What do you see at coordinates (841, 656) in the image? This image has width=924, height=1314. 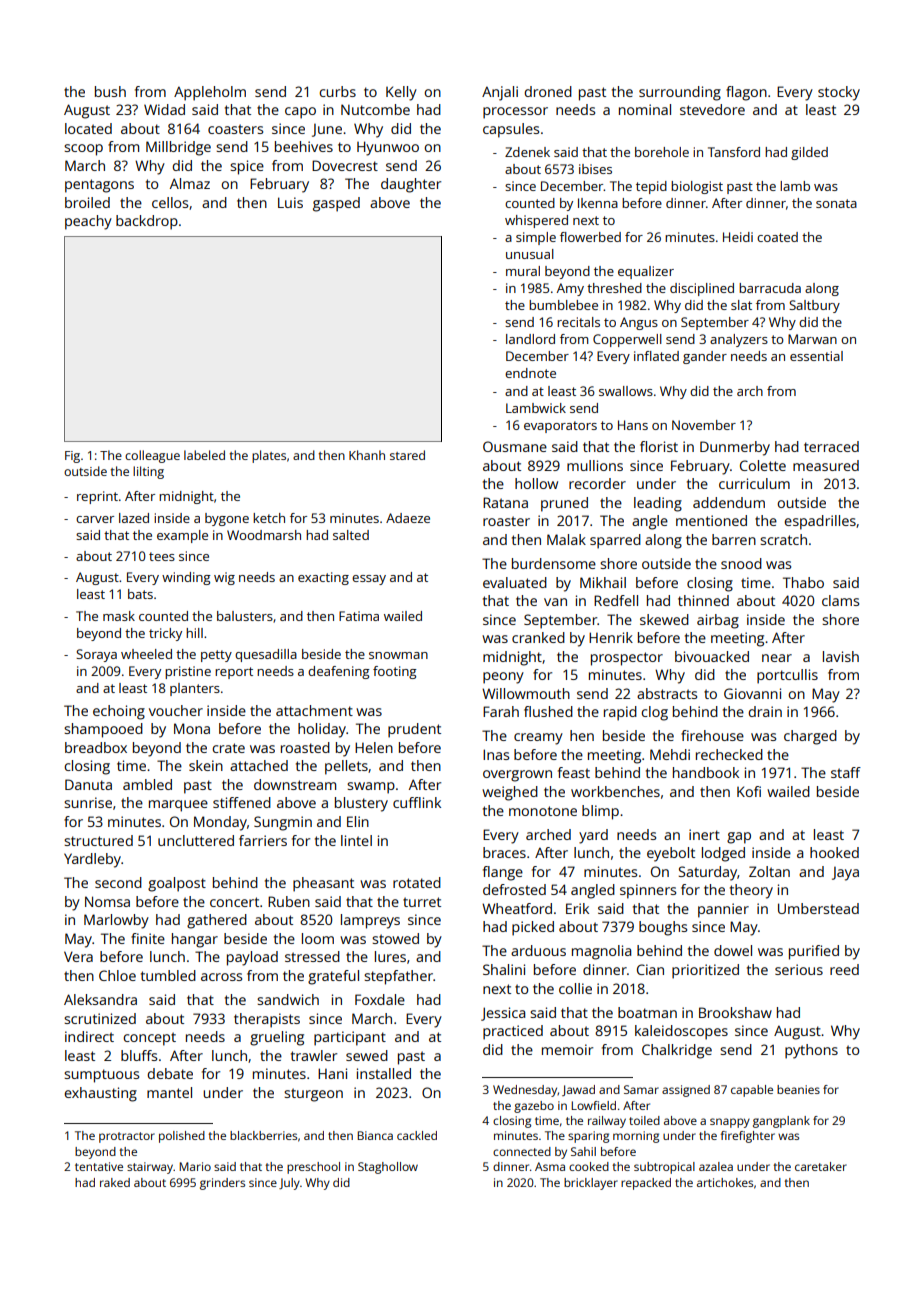 I see `lavish` at bounding box center [841, 656].
